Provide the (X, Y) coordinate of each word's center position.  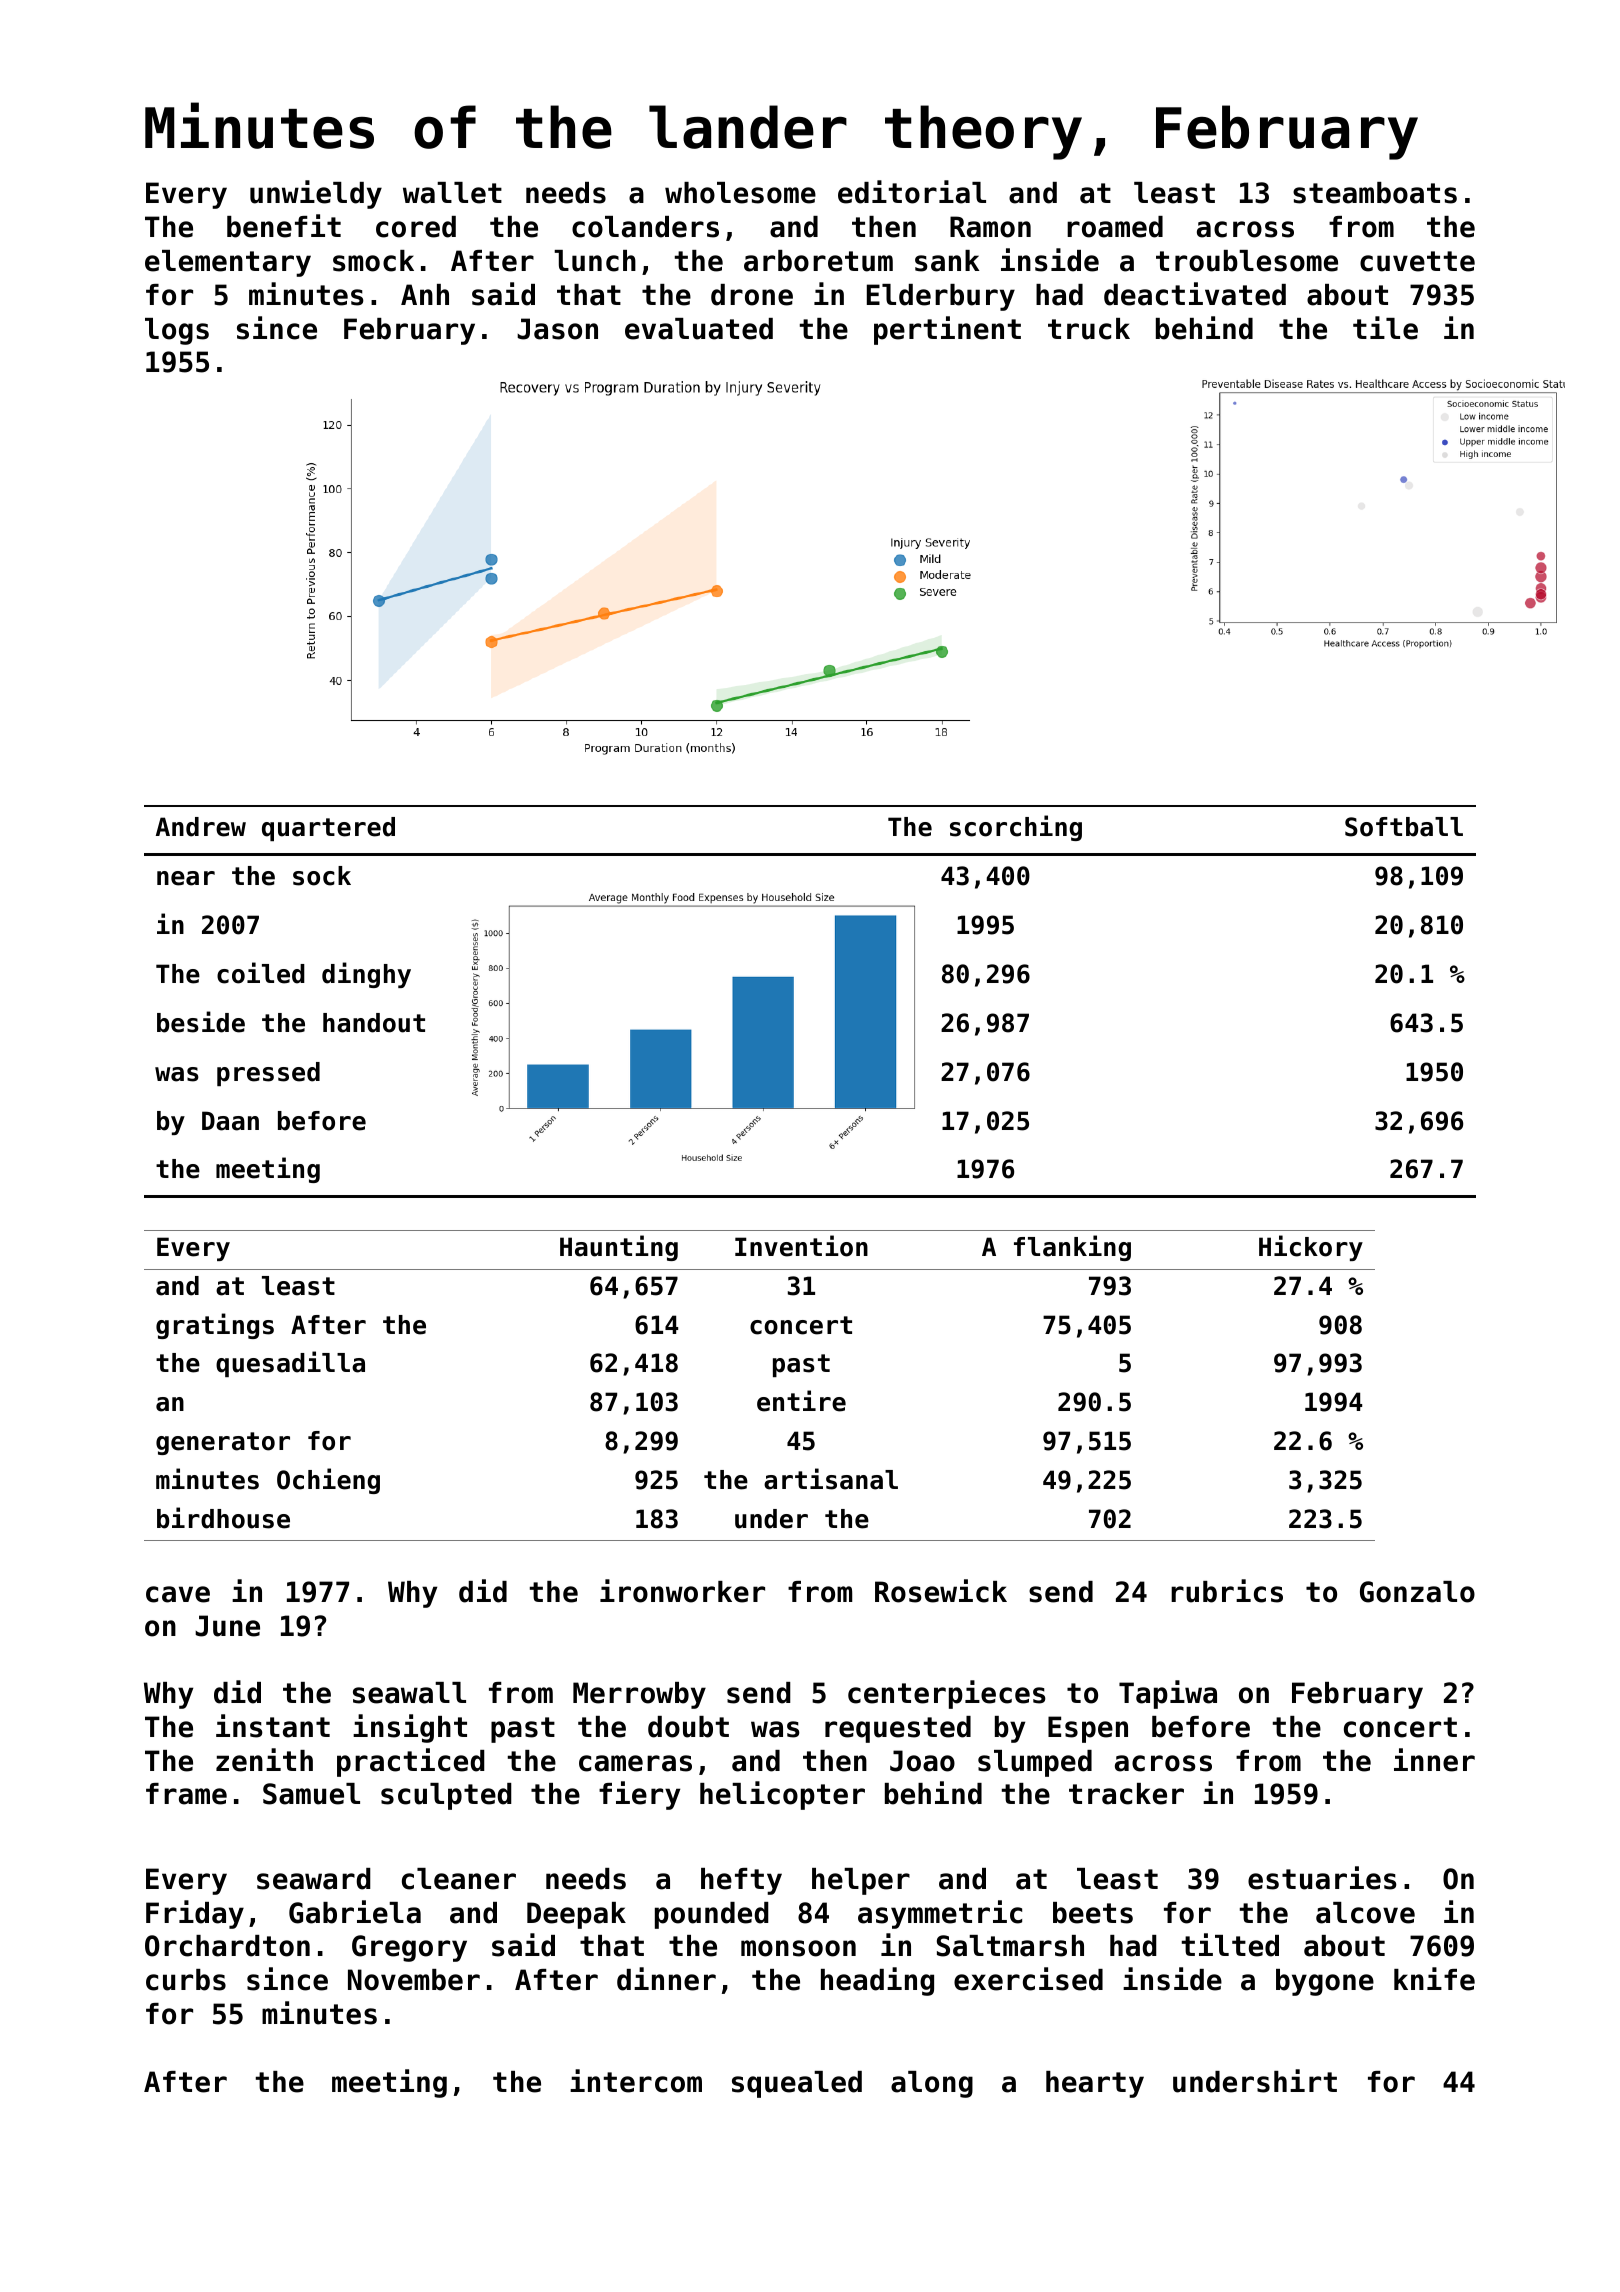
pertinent (947, 330)
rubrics (1227, 1591)
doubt (688, 1727)
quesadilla (290, 1364)
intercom (636, 2081)
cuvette (1417, 261)
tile (1385, 328)
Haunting (619, 1248)
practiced (411, 1762)
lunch (595, 261)
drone (752, 295)
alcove (1365, 1913)
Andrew (201, 827)
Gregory (409, 1948)
